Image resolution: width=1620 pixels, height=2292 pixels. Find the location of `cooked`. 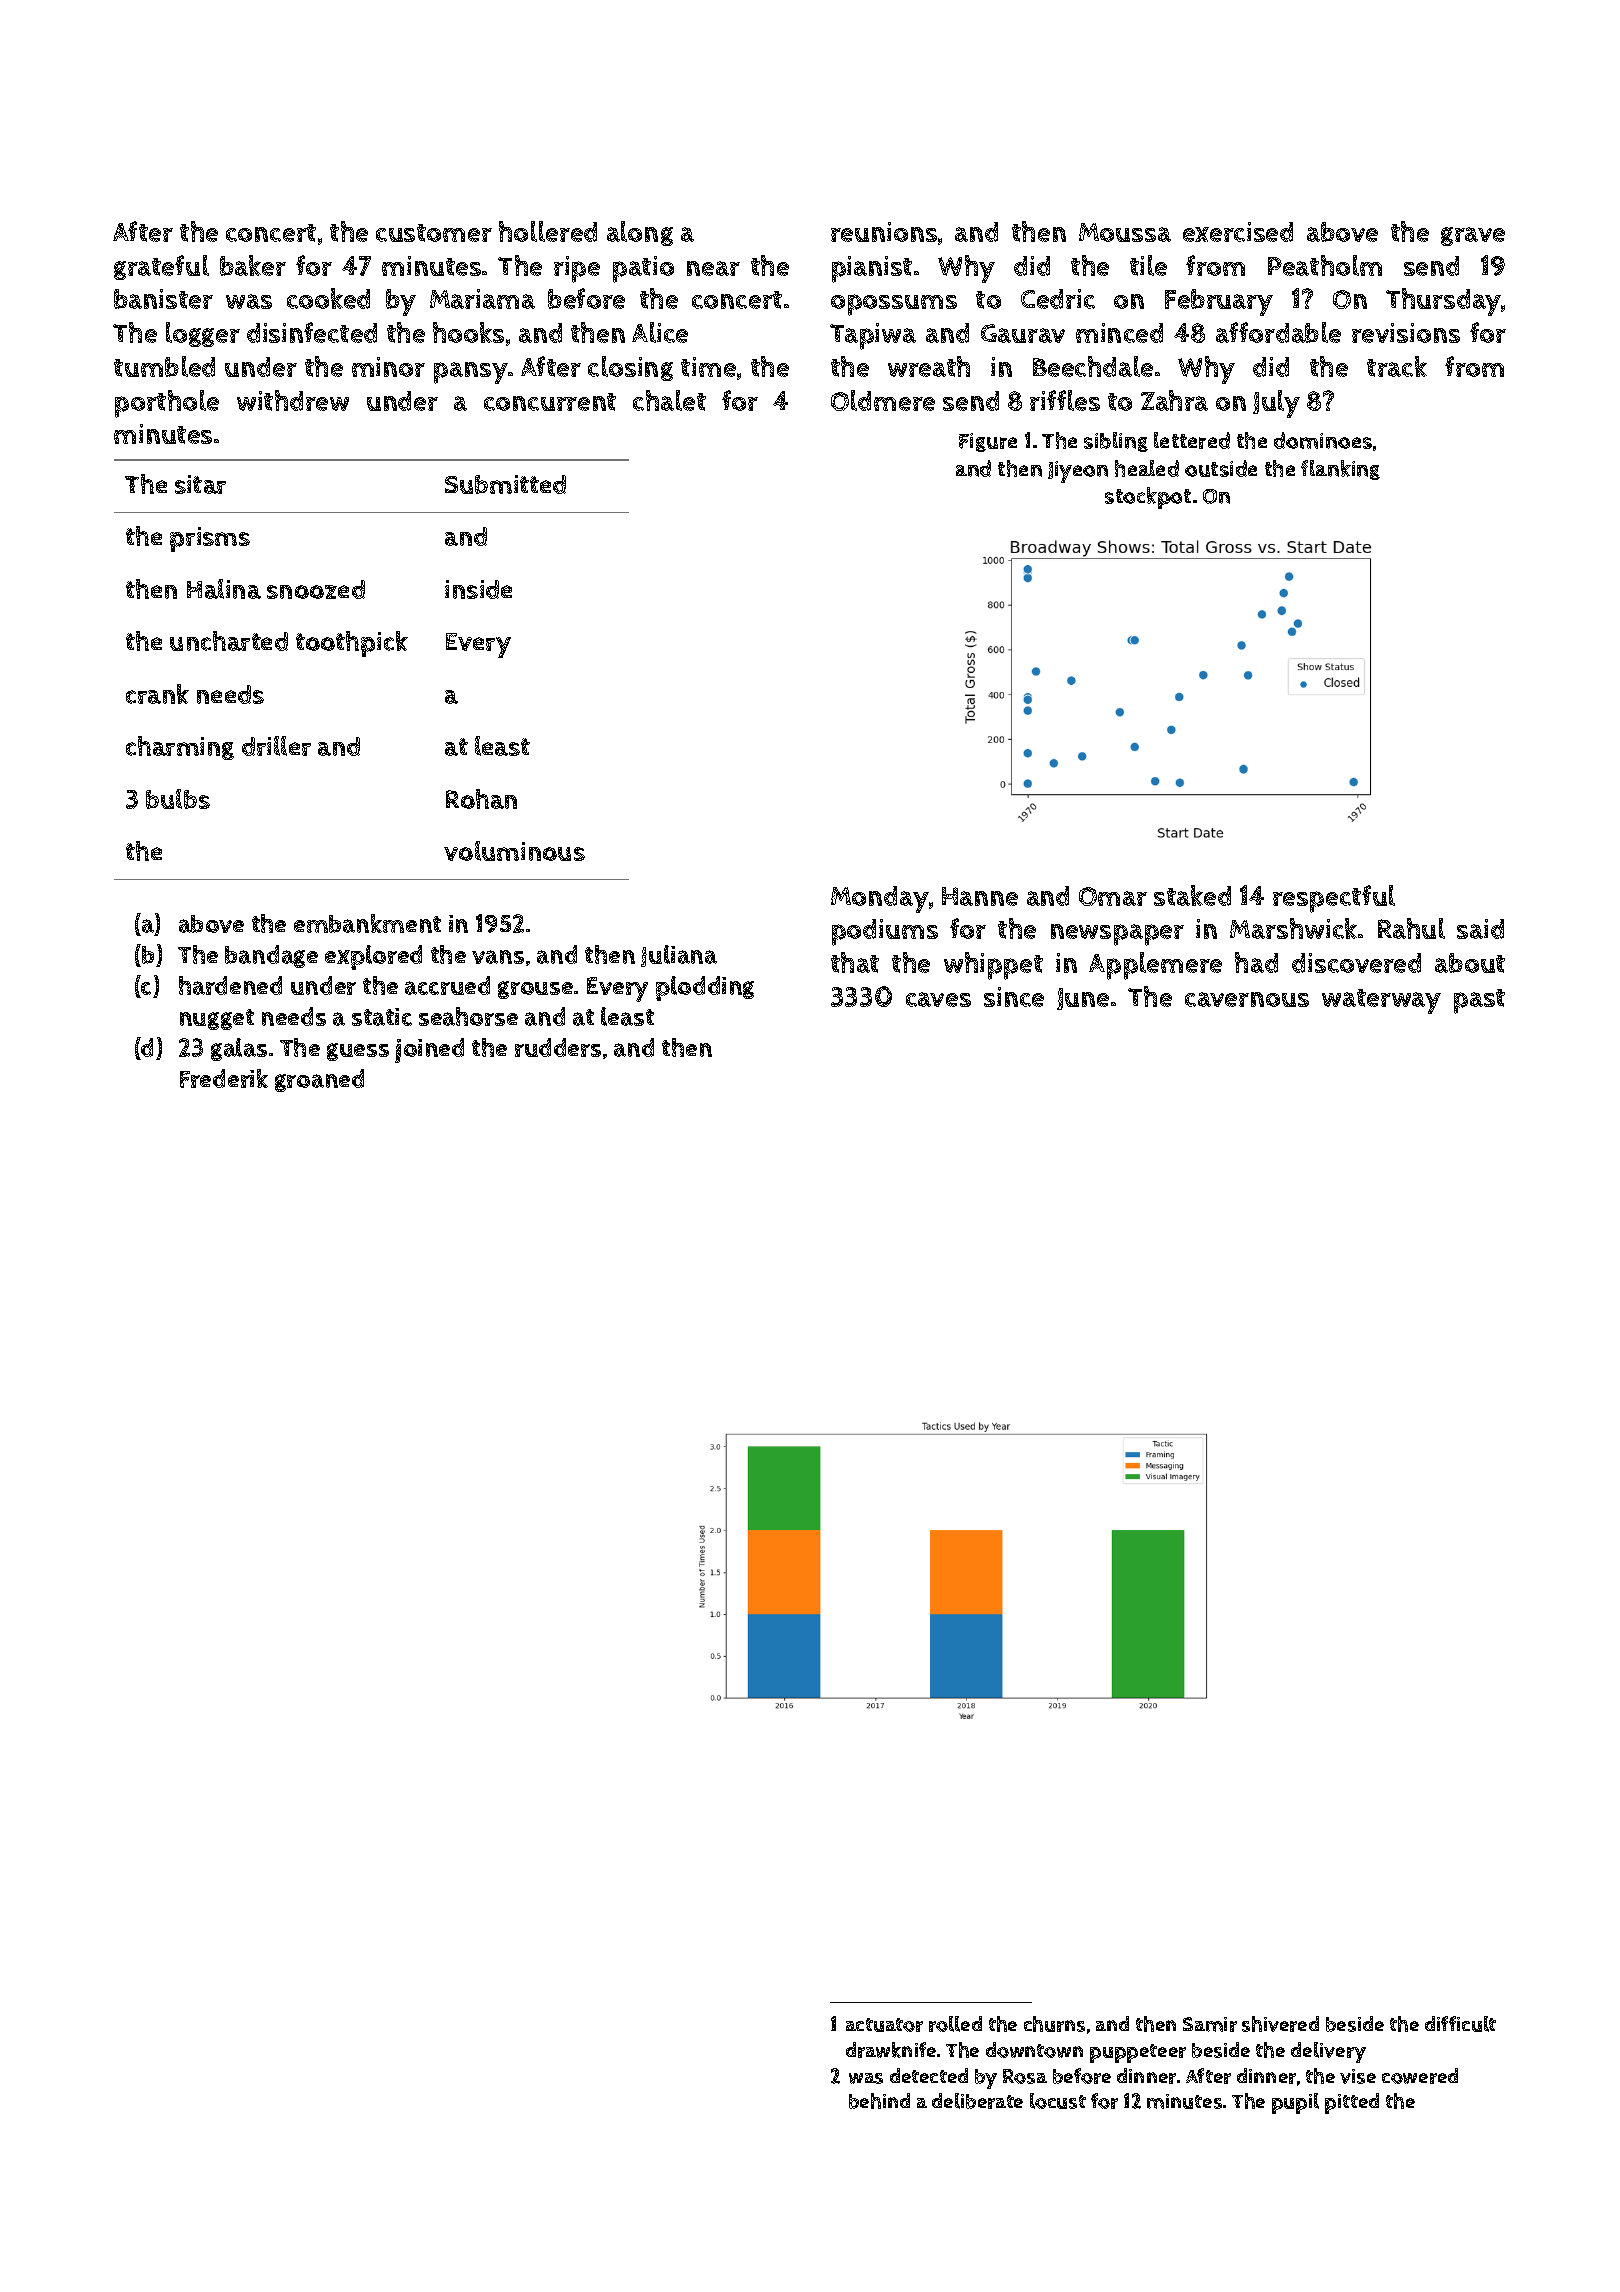

cooked is located at coordinates (328, 298).
